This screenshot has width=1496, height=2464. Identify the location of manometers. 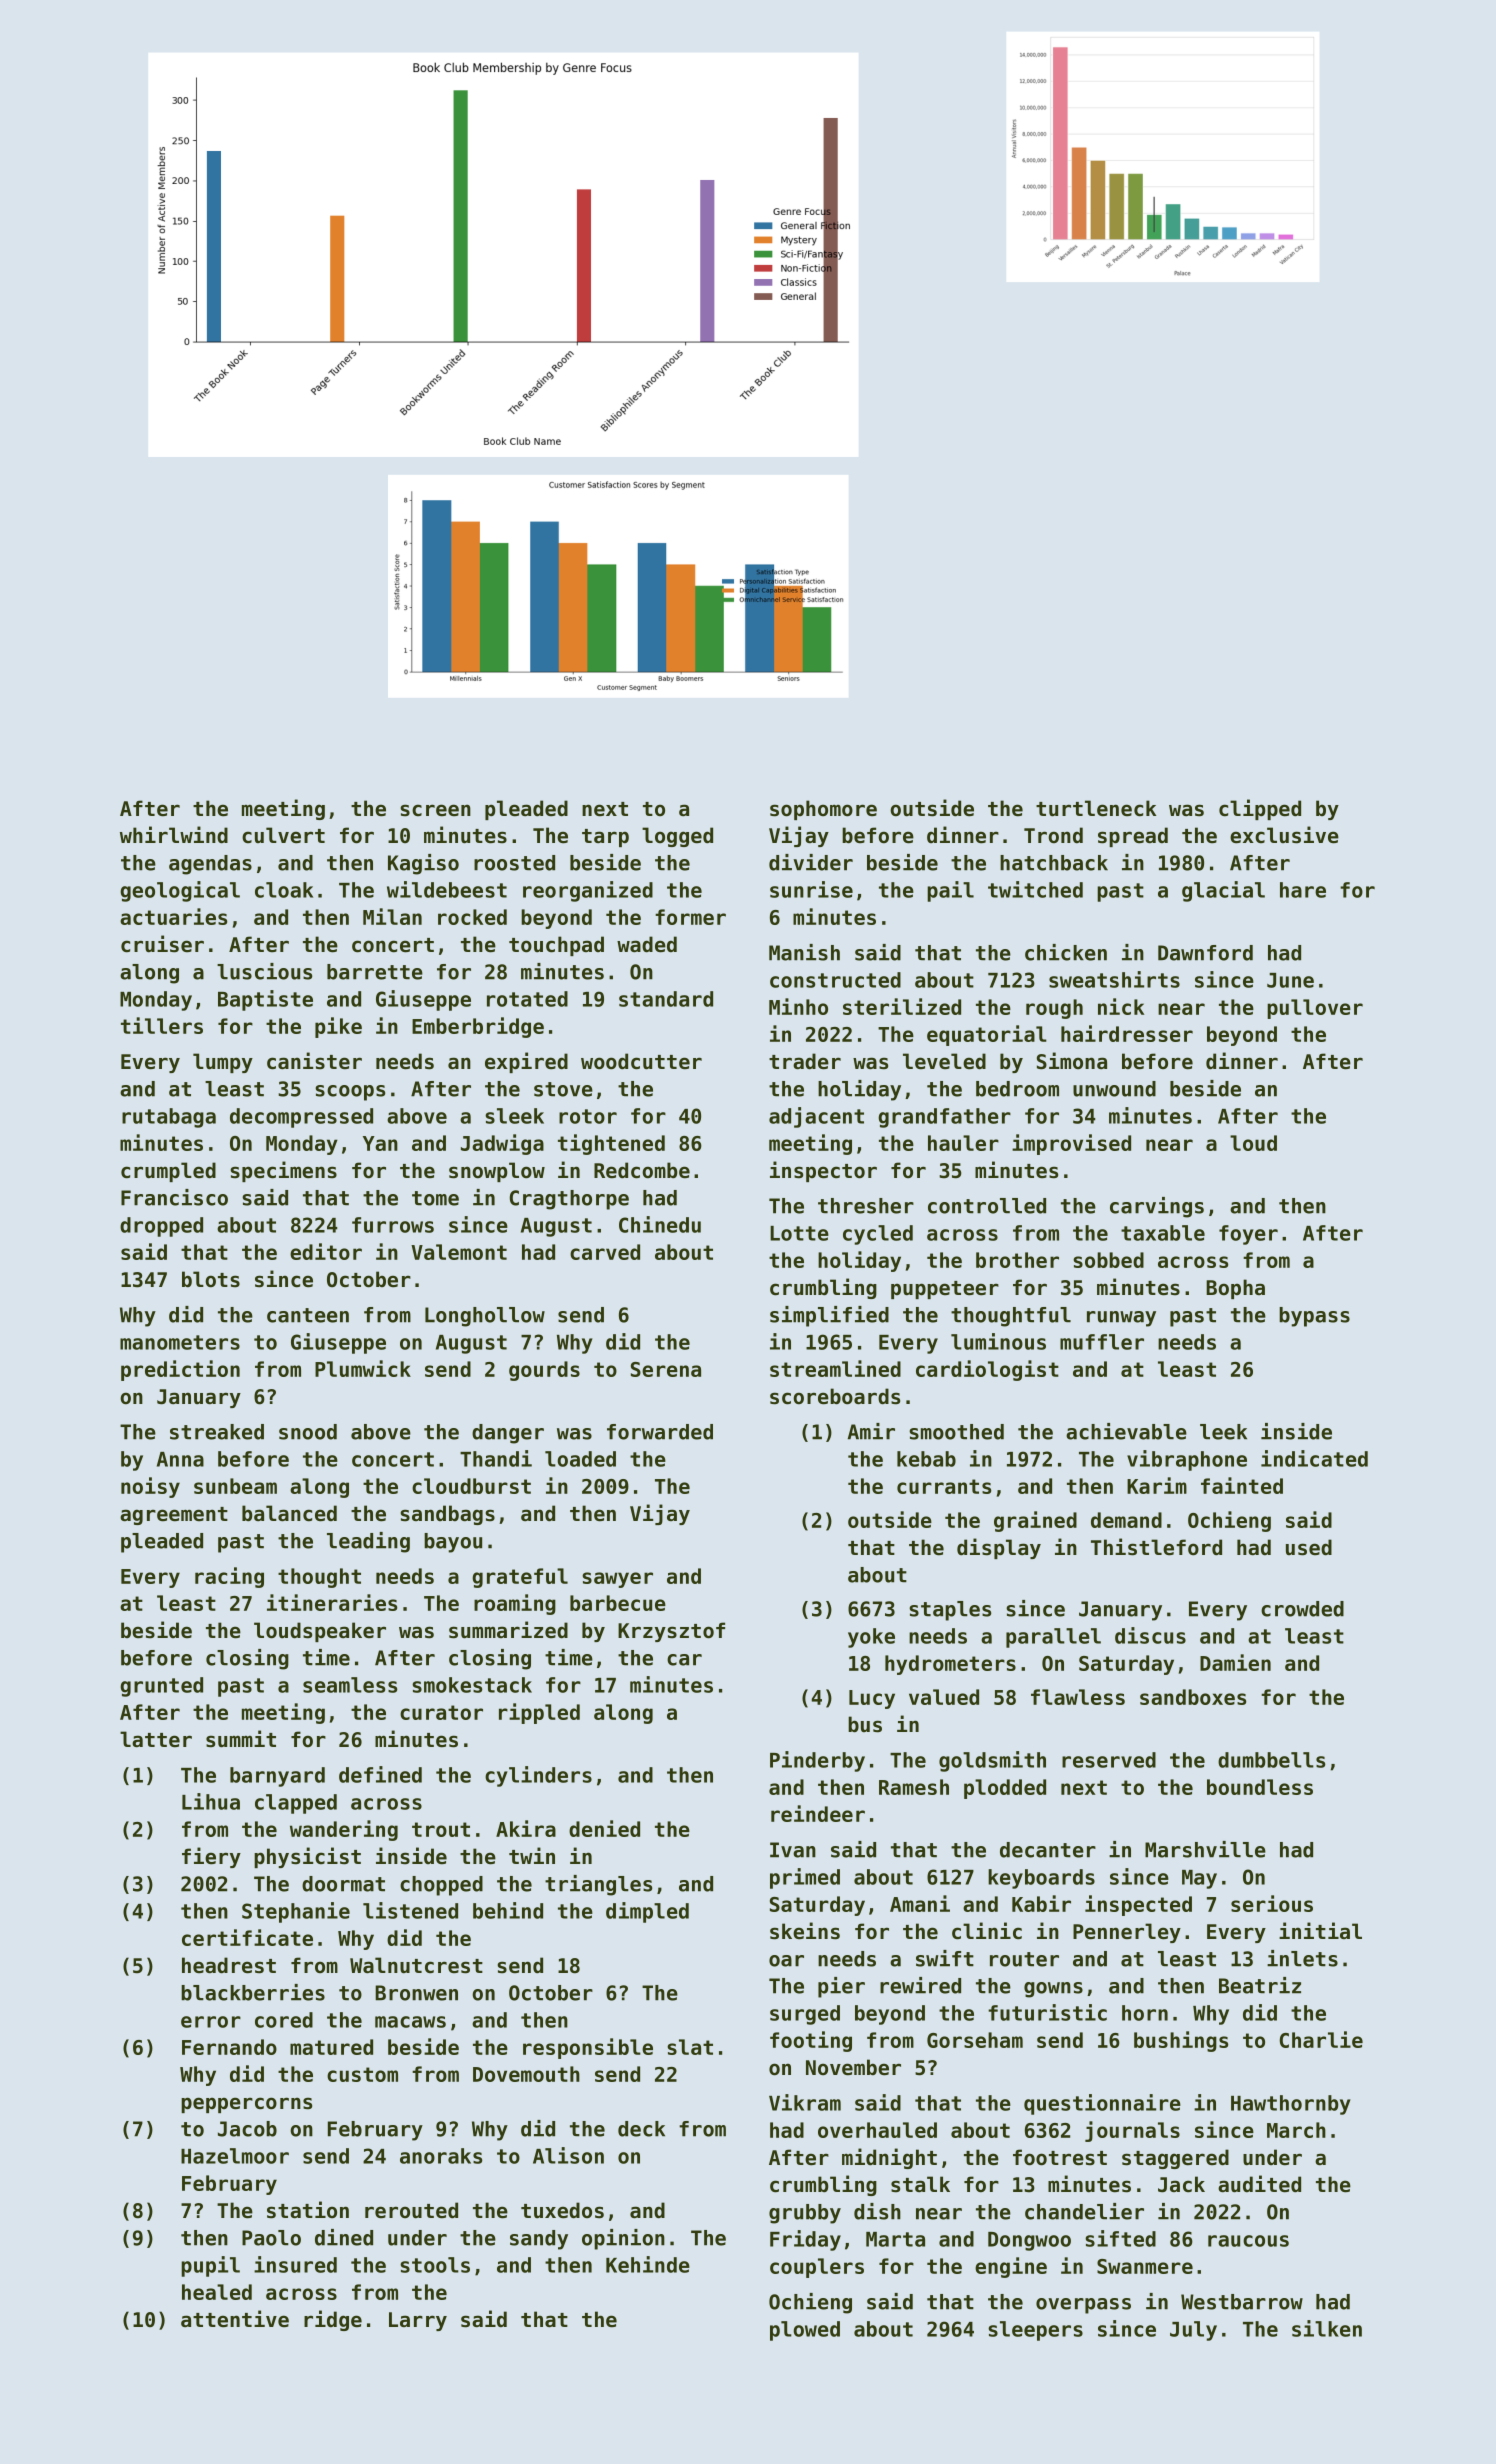
(180, 1342).
